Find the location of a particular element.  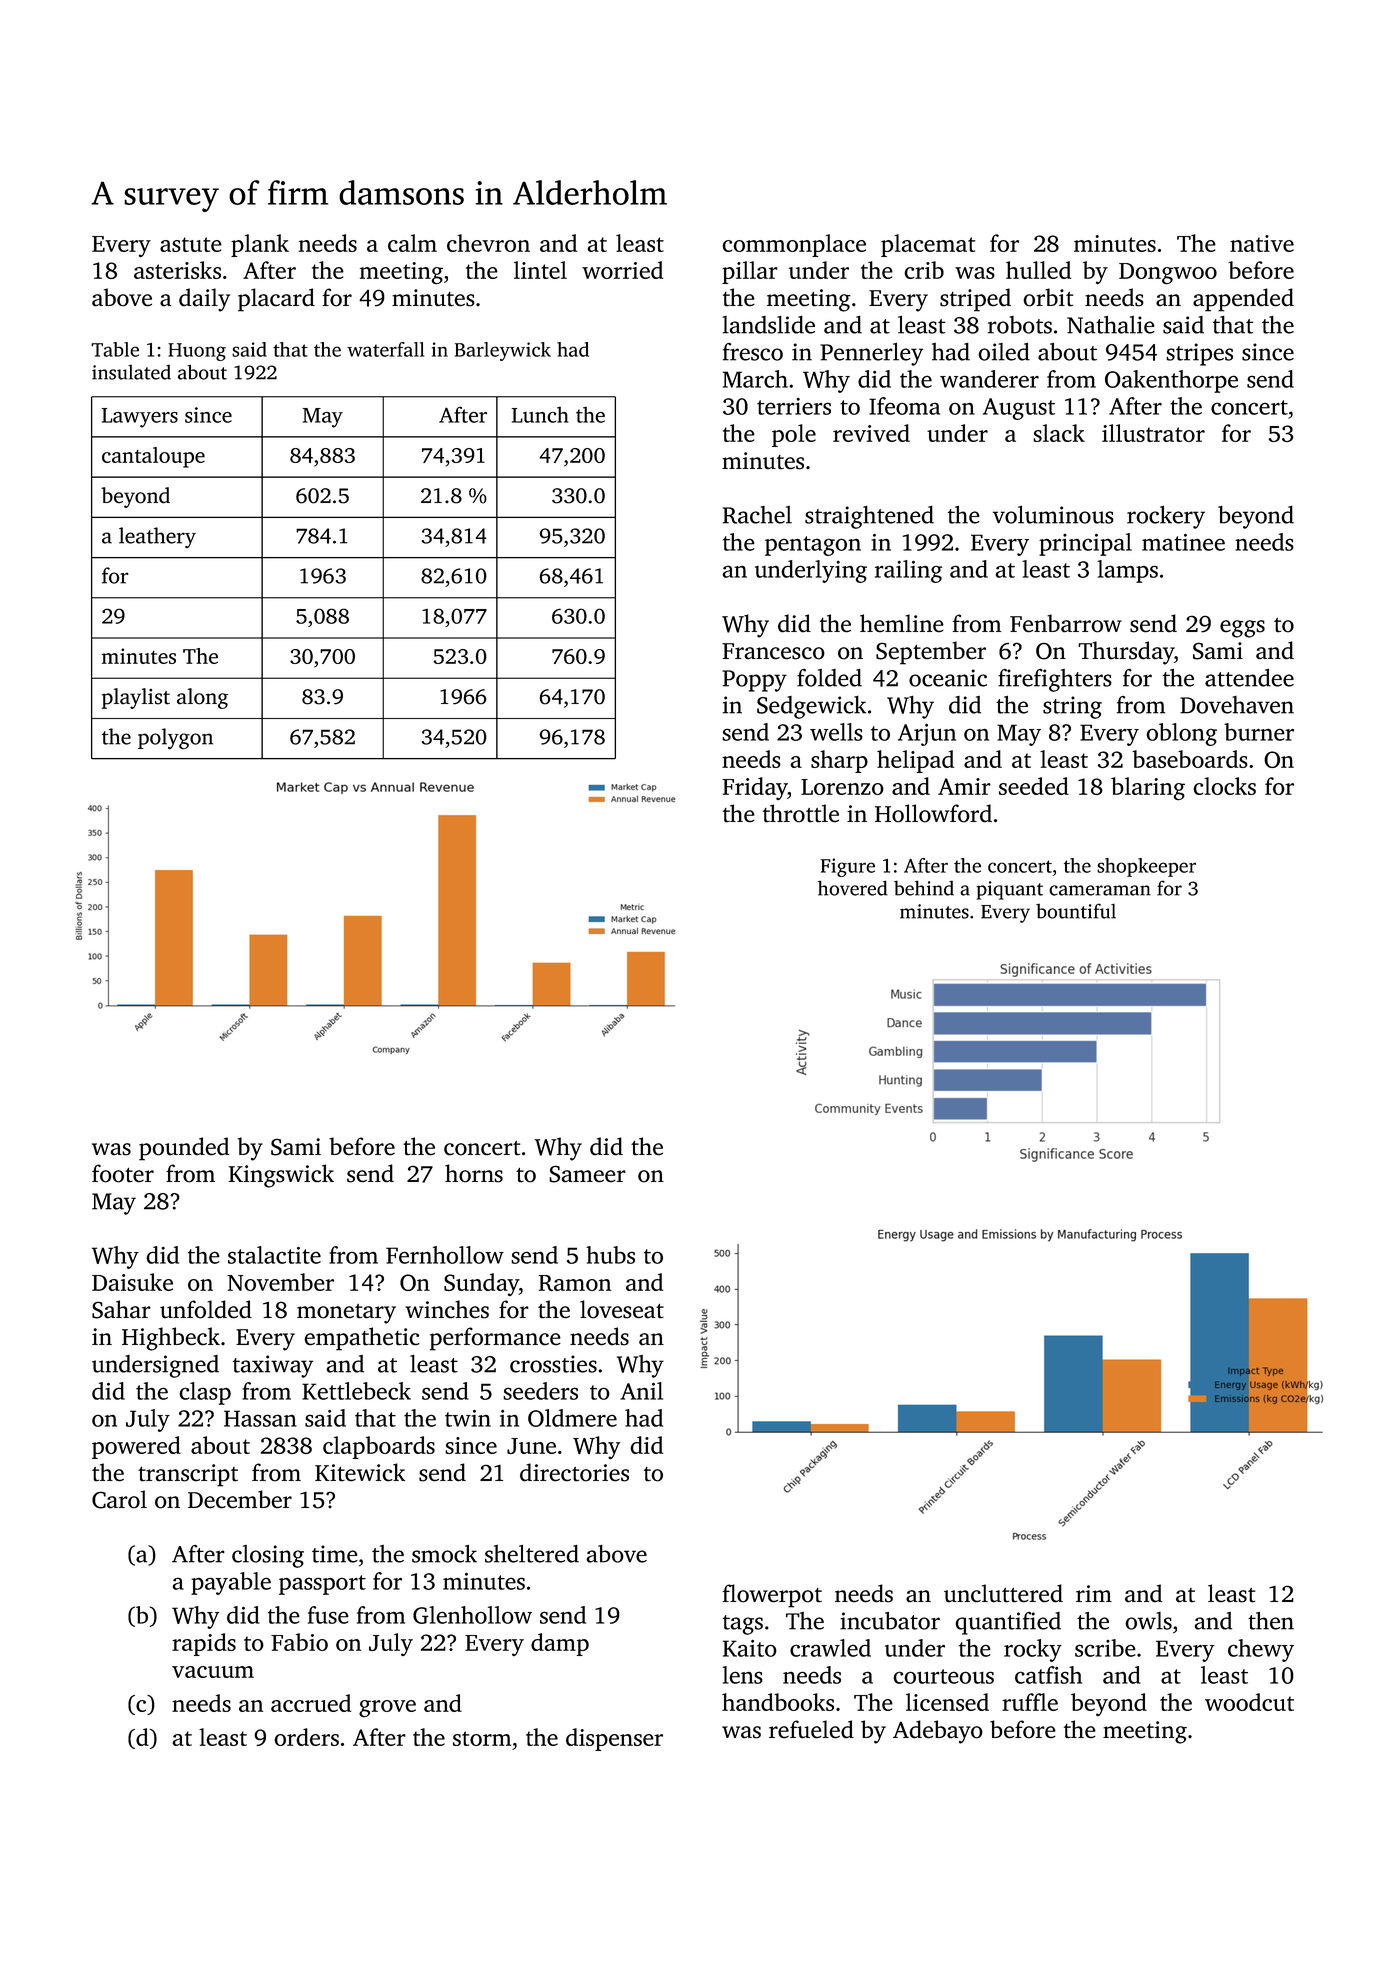

loveseat is located at coordinates (622, 1309).
